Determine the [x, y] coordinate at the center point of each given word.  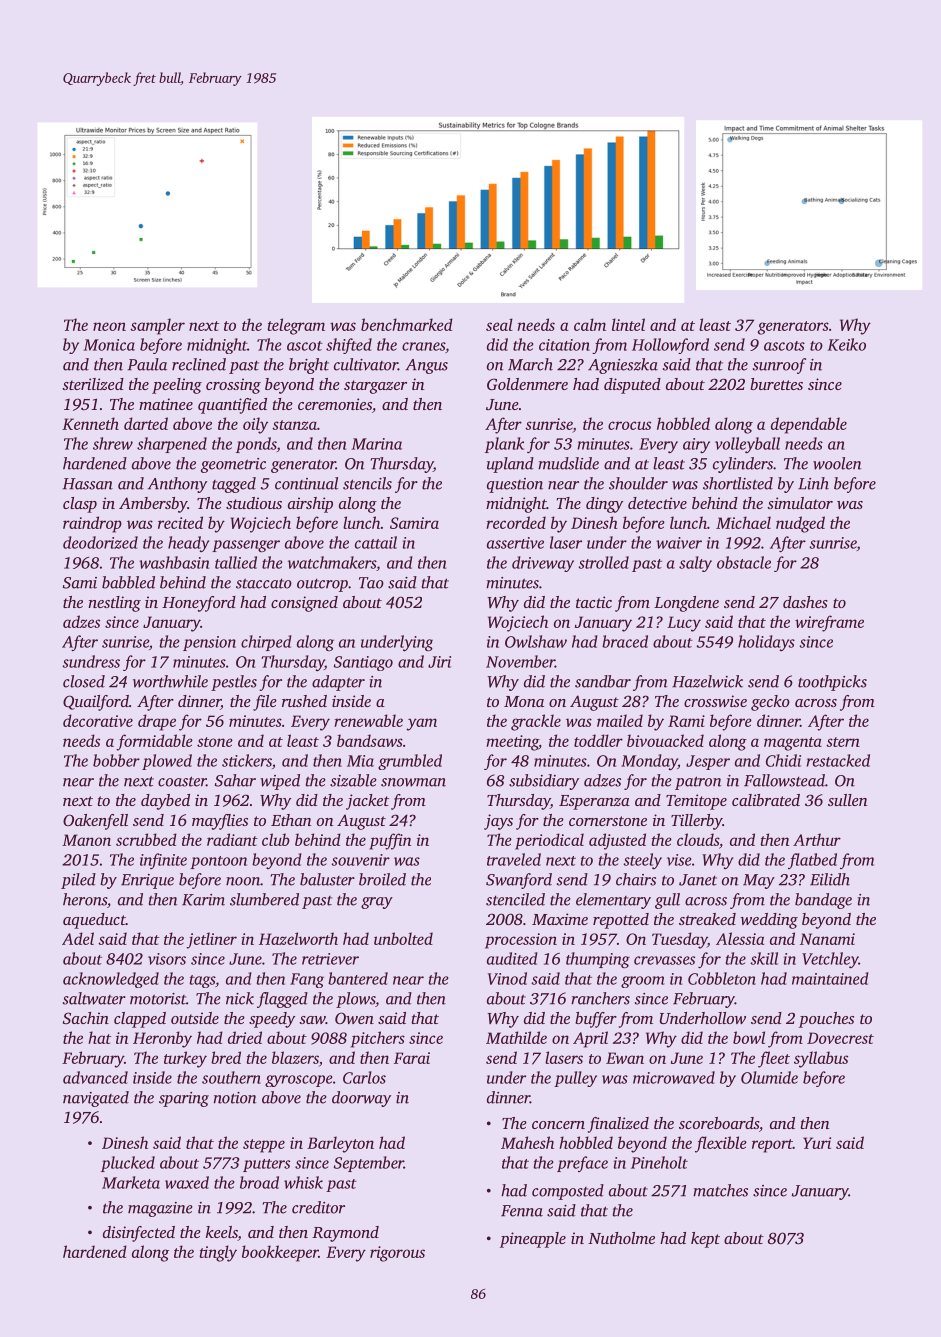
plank [504, 445]
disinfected [139, 1234]
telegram [296, 326]
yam [421, 724]
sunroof [779, 366]
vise [679, 860]
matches [720, 1190]
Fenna [522, 1211]
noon [243, 881]
